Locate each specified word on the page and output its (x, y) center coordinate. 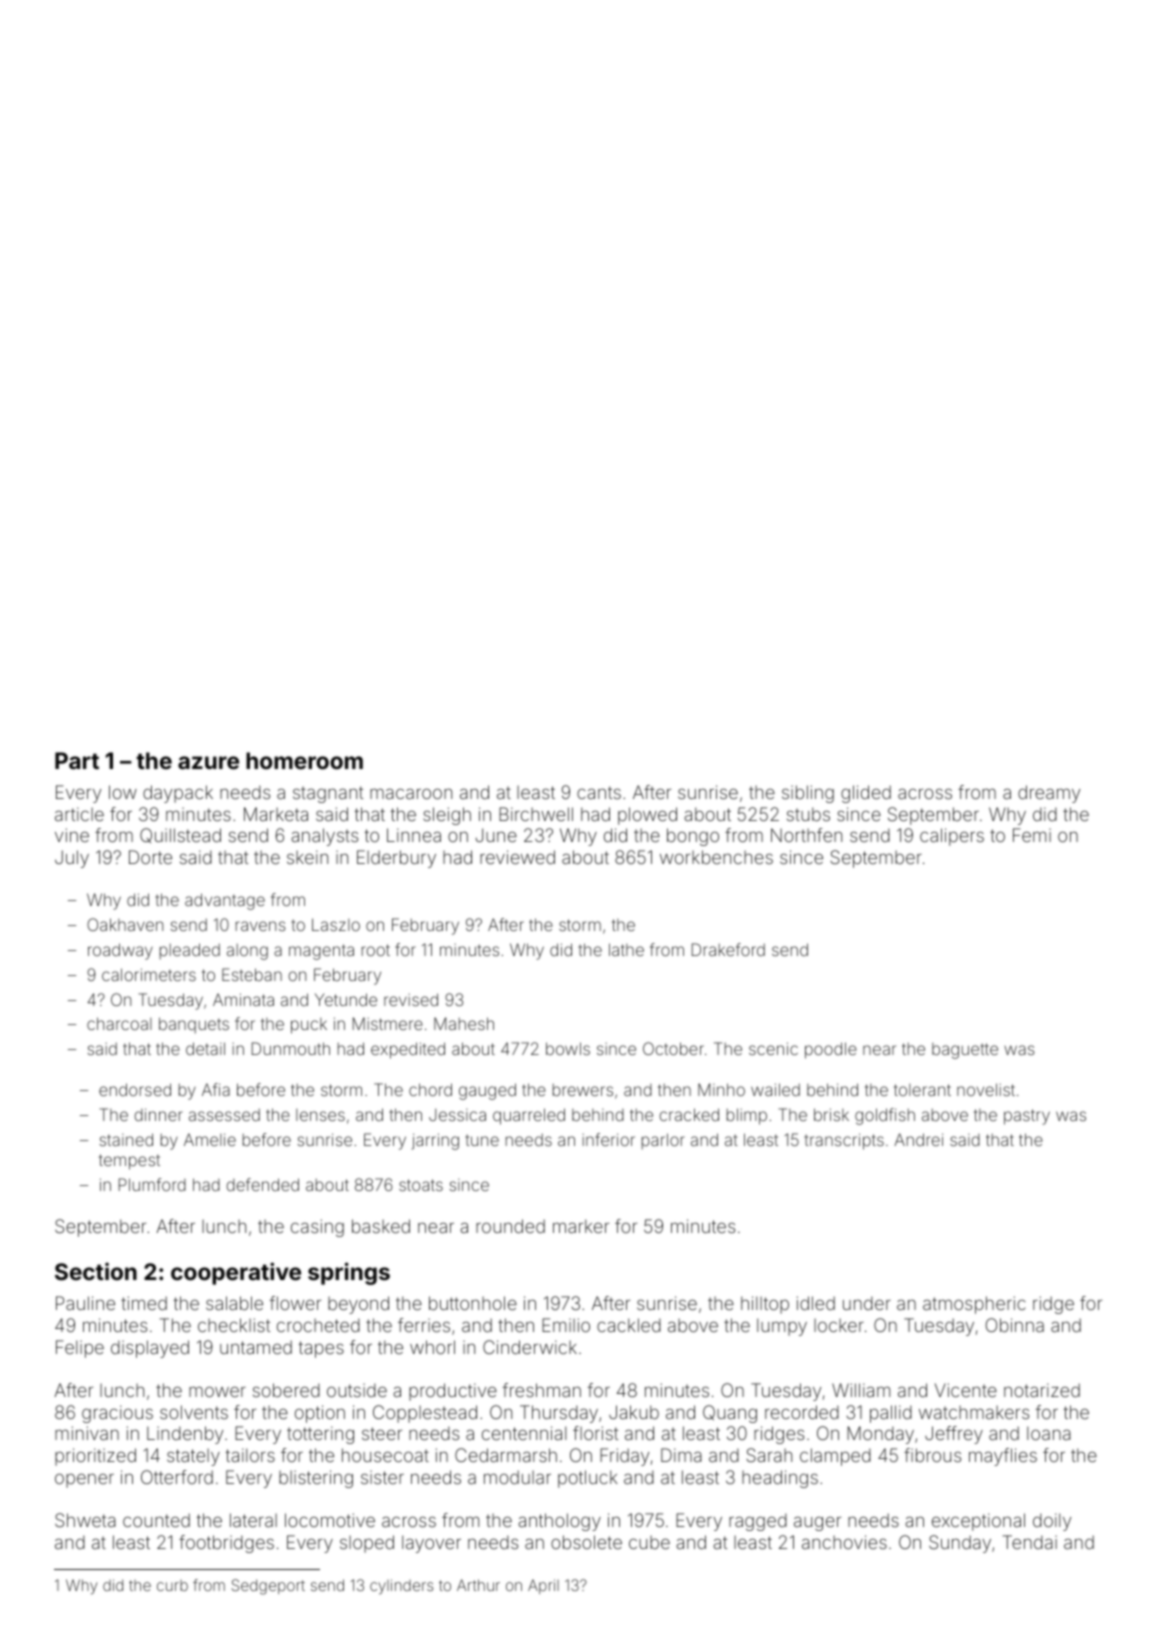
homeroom (304, 760)
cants (599, 792)
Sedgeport (268, 1587)
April (543, 1586)
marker (581, 1226)
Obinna (1015, 1325)
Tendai (1030, 1542)
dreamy (1049, 794)
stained (126, 1139)
